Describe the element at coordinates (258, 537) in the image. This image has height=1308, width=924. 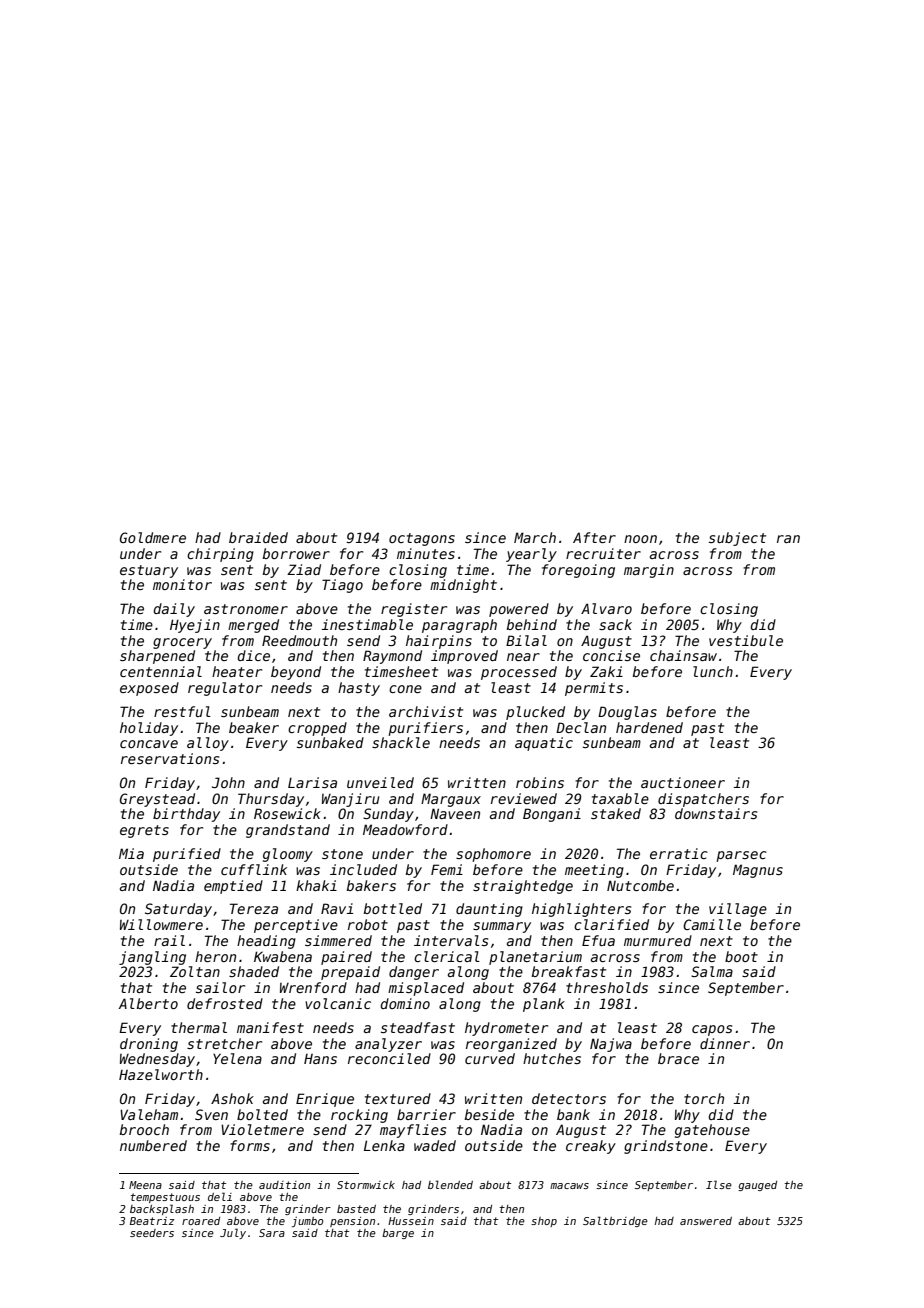
I see `braided` at that location.
